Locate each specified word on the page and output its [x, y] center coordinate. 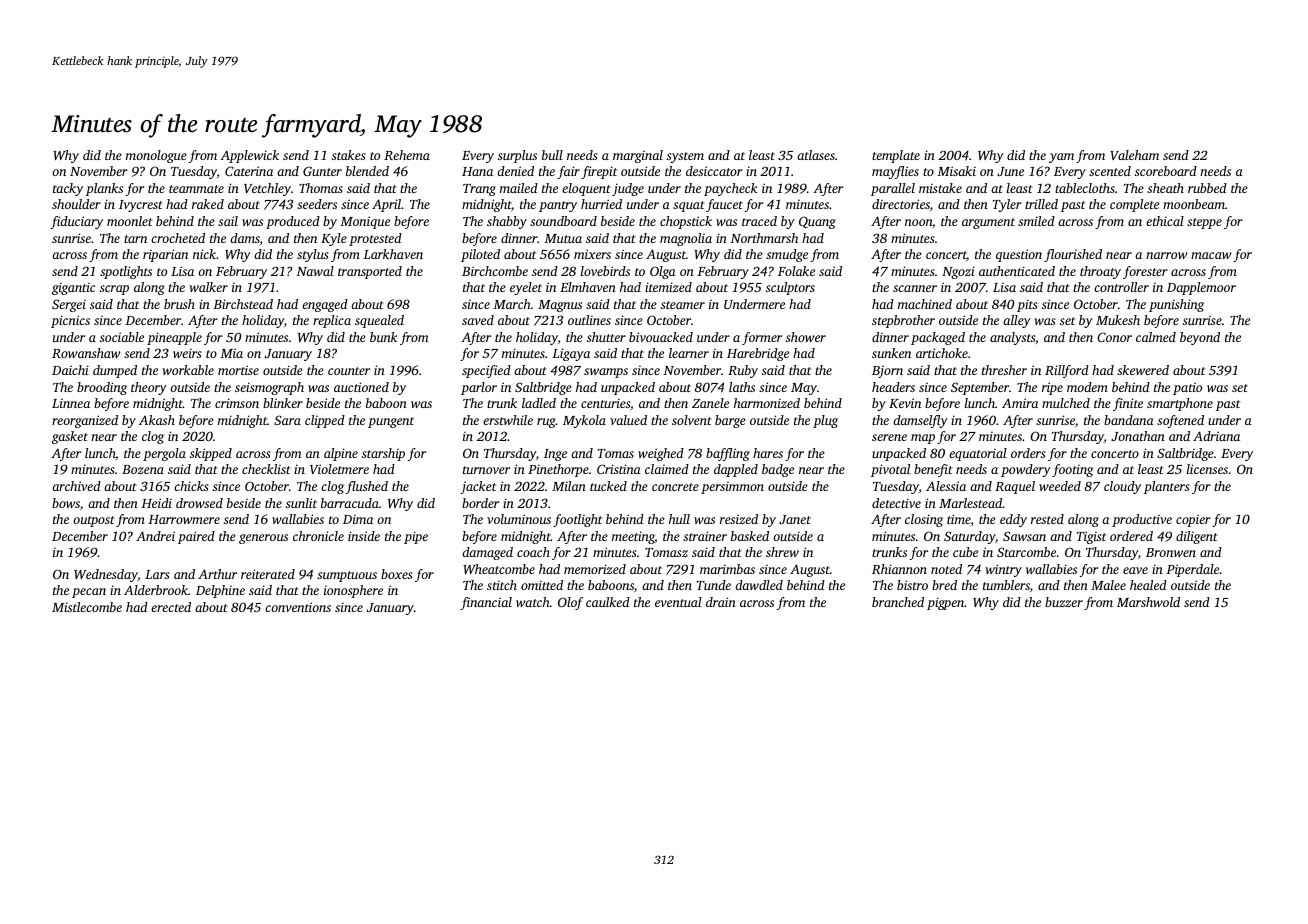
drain [721, 602]
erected [171, 607]
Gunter [322, 171]
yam [1061, 158]
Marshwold [1148, 602]
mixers [592, 254]
